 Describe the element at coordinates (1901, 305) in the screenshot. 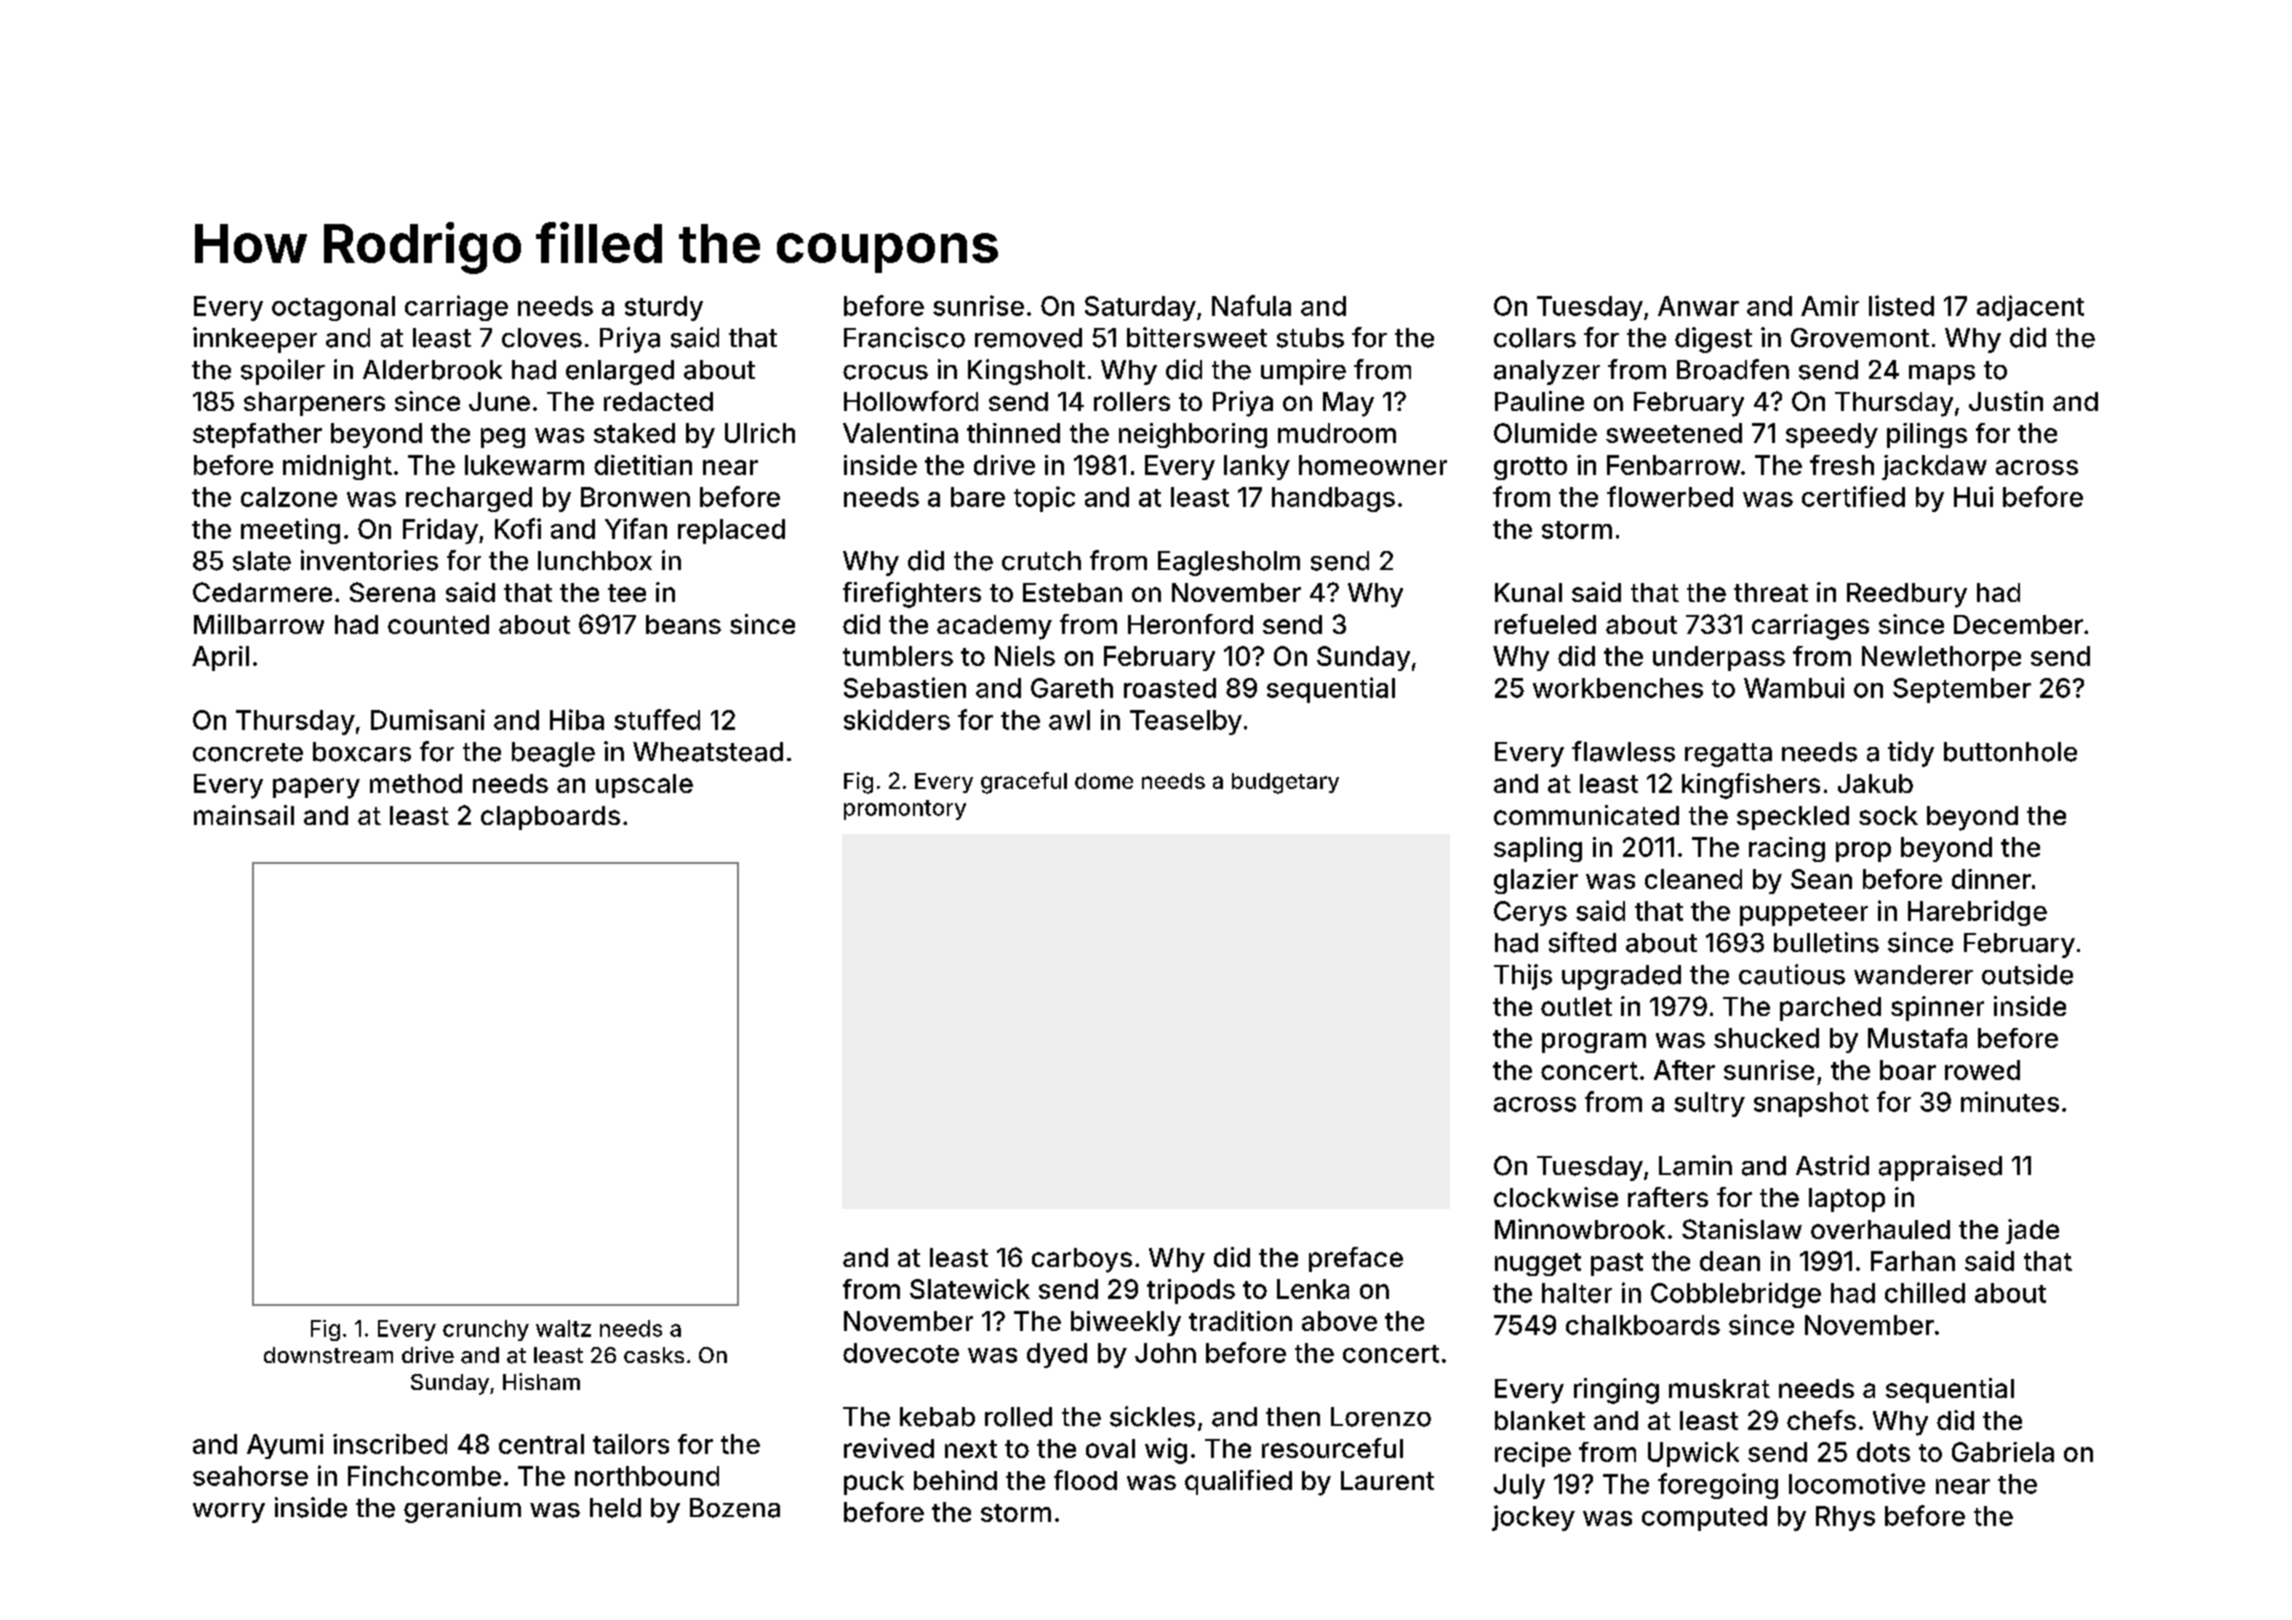

I see `listed` at that location.
